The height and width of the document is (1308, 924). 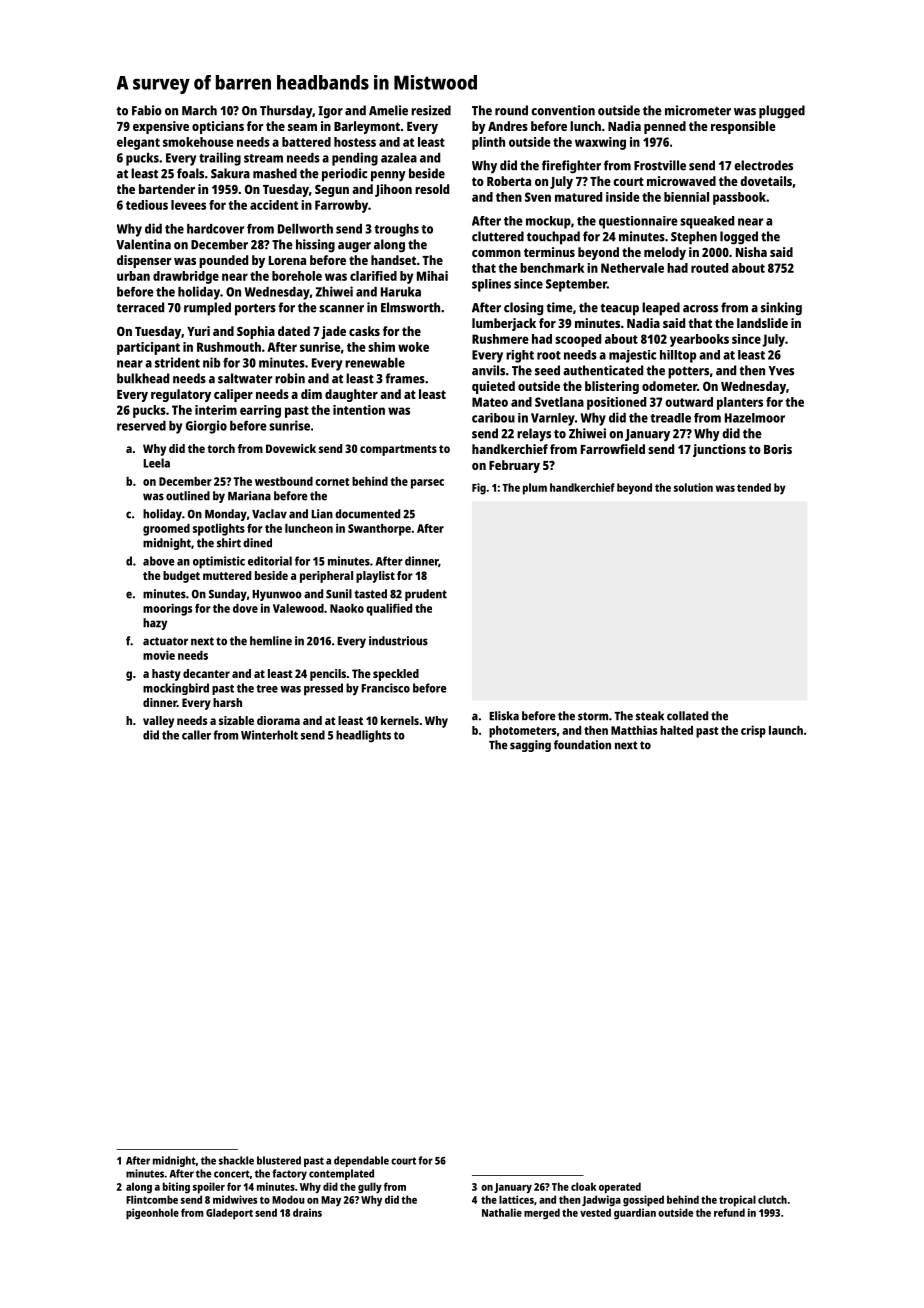 What do you see at coordinates (198, 142) in the document?
I see `smokehouse` at bounding box center [198, 142].
